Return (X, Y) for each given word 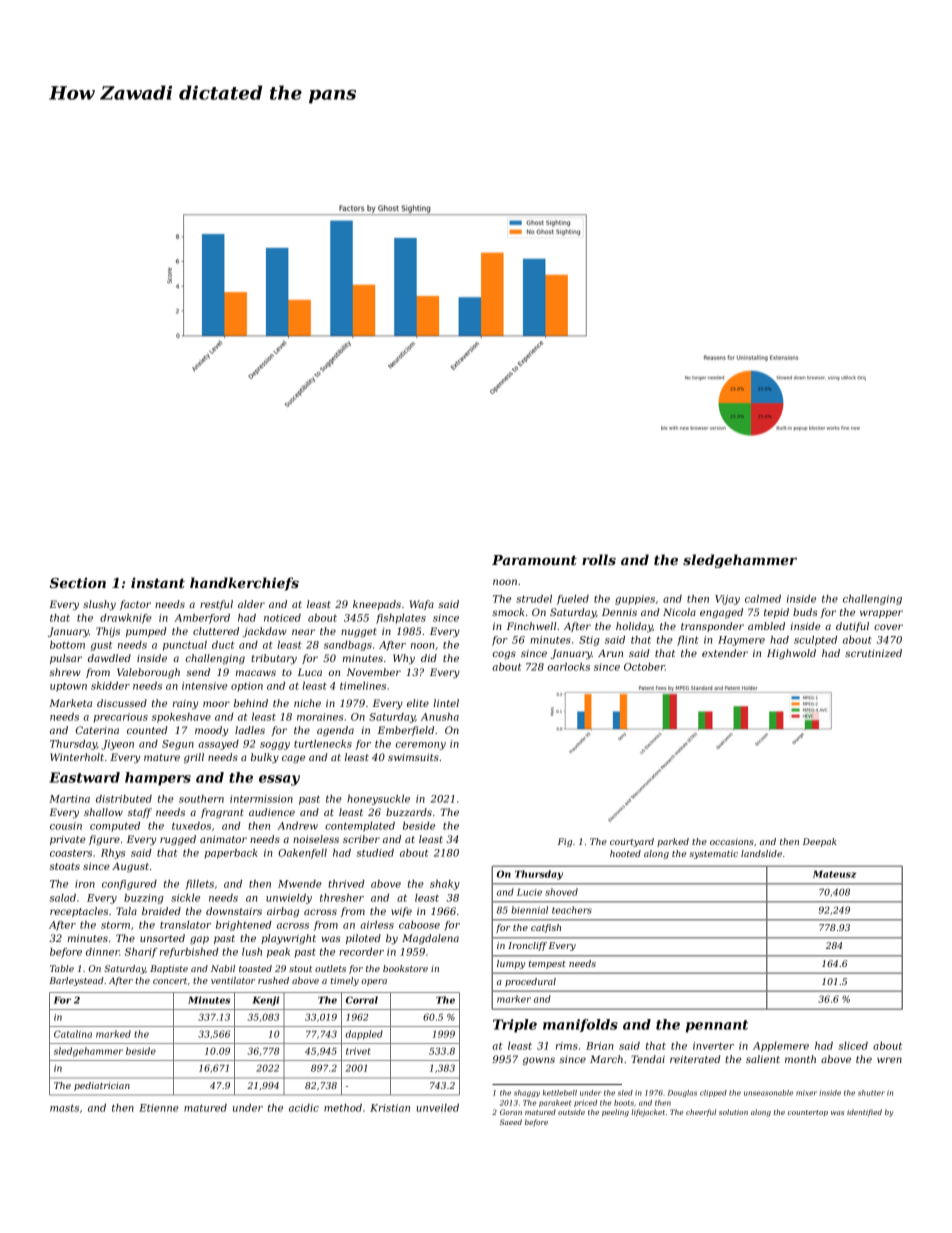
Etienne (159, 1108)
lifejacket (648, 1113)
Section (78, 582)
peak (278, 953)
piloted (363, 939)
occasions (731, 841)
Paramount (534, 560)
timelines (363, 686)
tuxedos (191, 826)
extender (725, 653)
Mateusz (834, 874)
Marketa (70, 703)
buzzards (409, 812)
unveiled (437, 1108)
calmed (763, 599)
